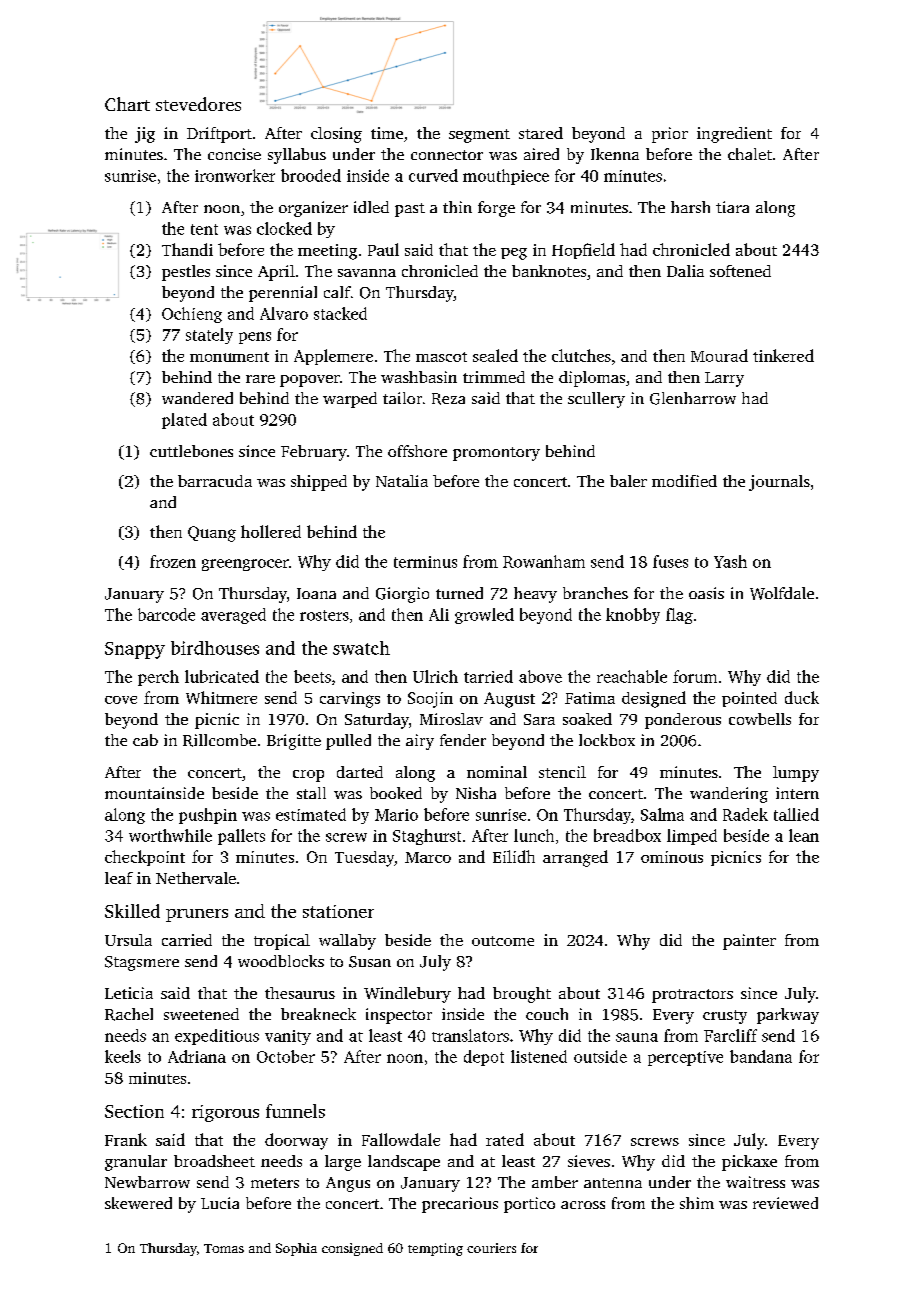 Image resolution: width=924 pixels, height=1308 pixels. Describe the element at coordinates (783, 355) in the document. I see `tinkered` at that location.
